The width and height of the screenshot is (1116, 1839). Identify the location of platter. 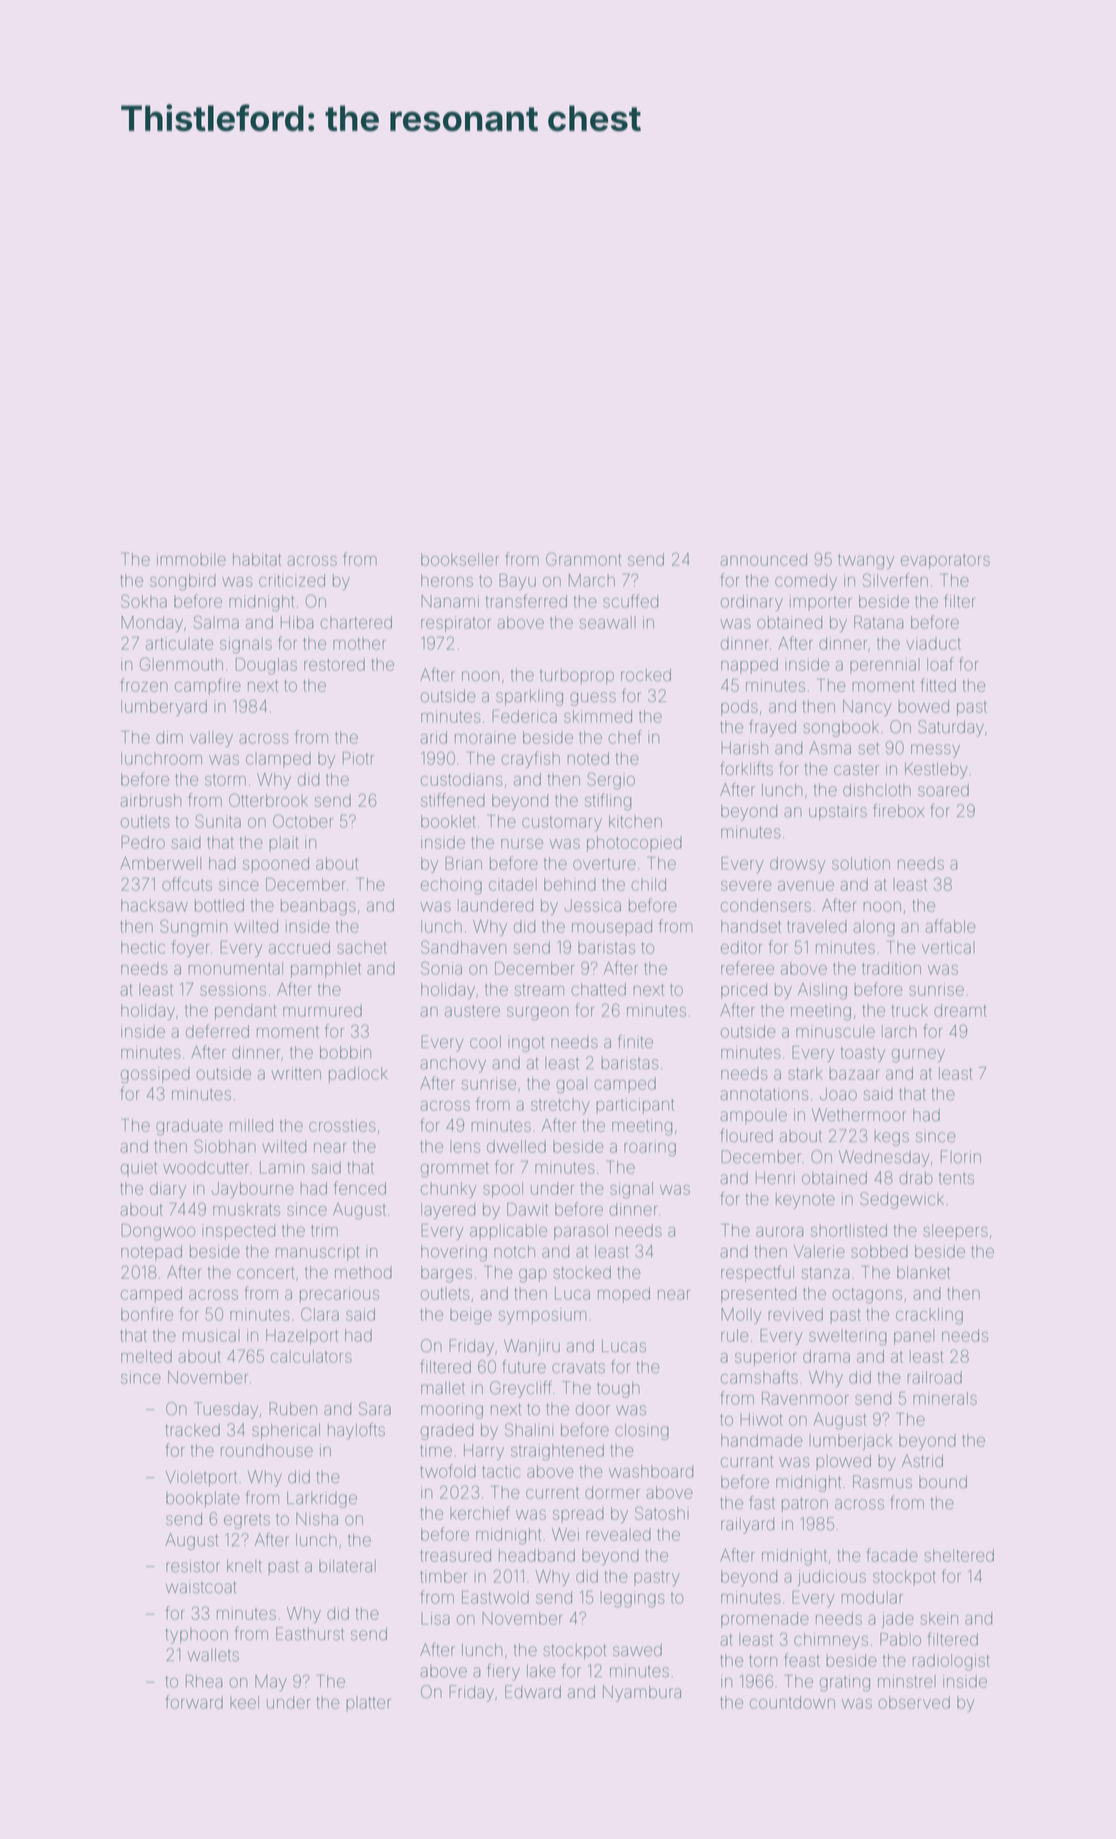
(368, 1704).
